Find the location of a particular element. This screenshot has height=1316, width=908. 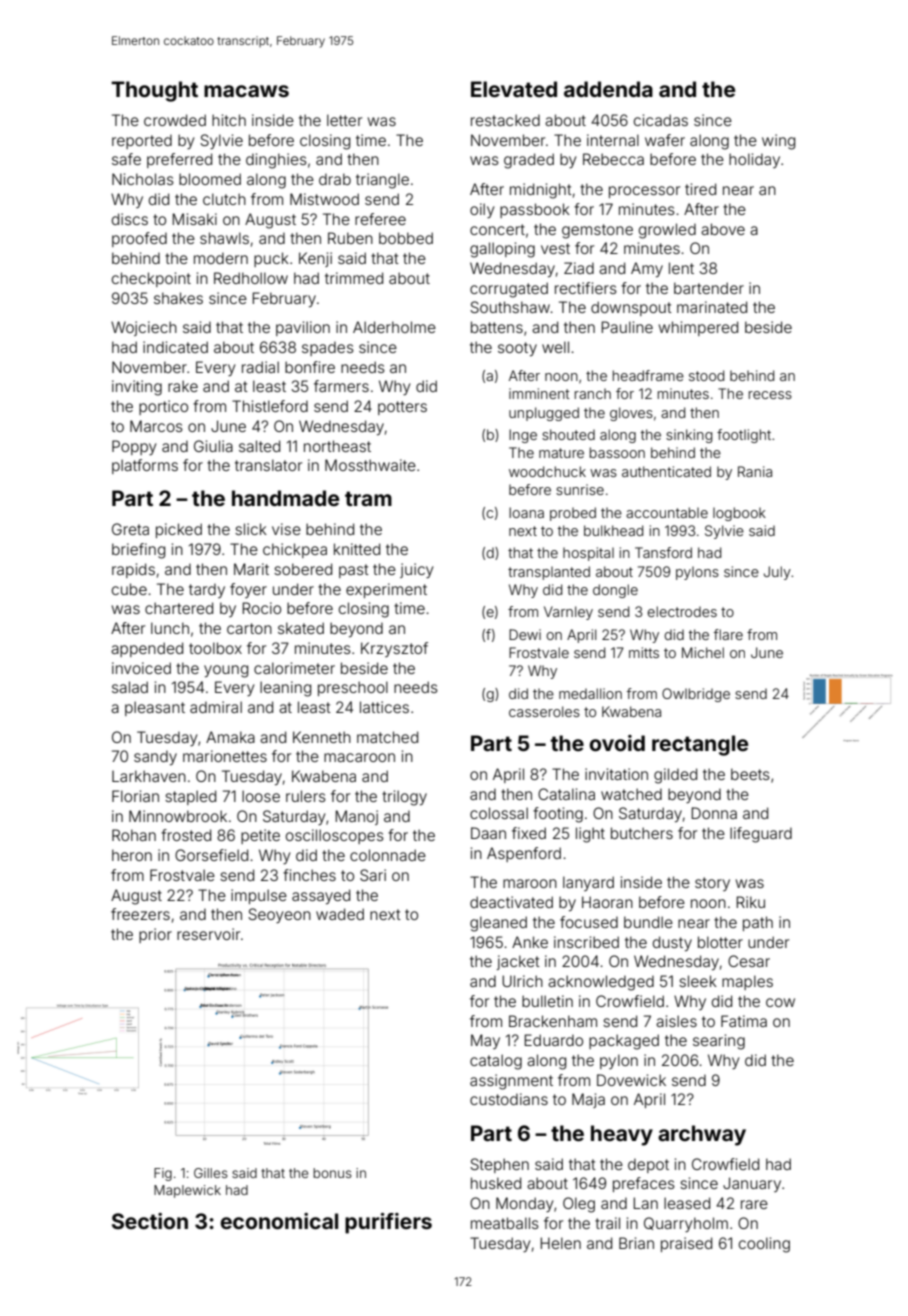

trilogy is located at coordinates (404, 798).
